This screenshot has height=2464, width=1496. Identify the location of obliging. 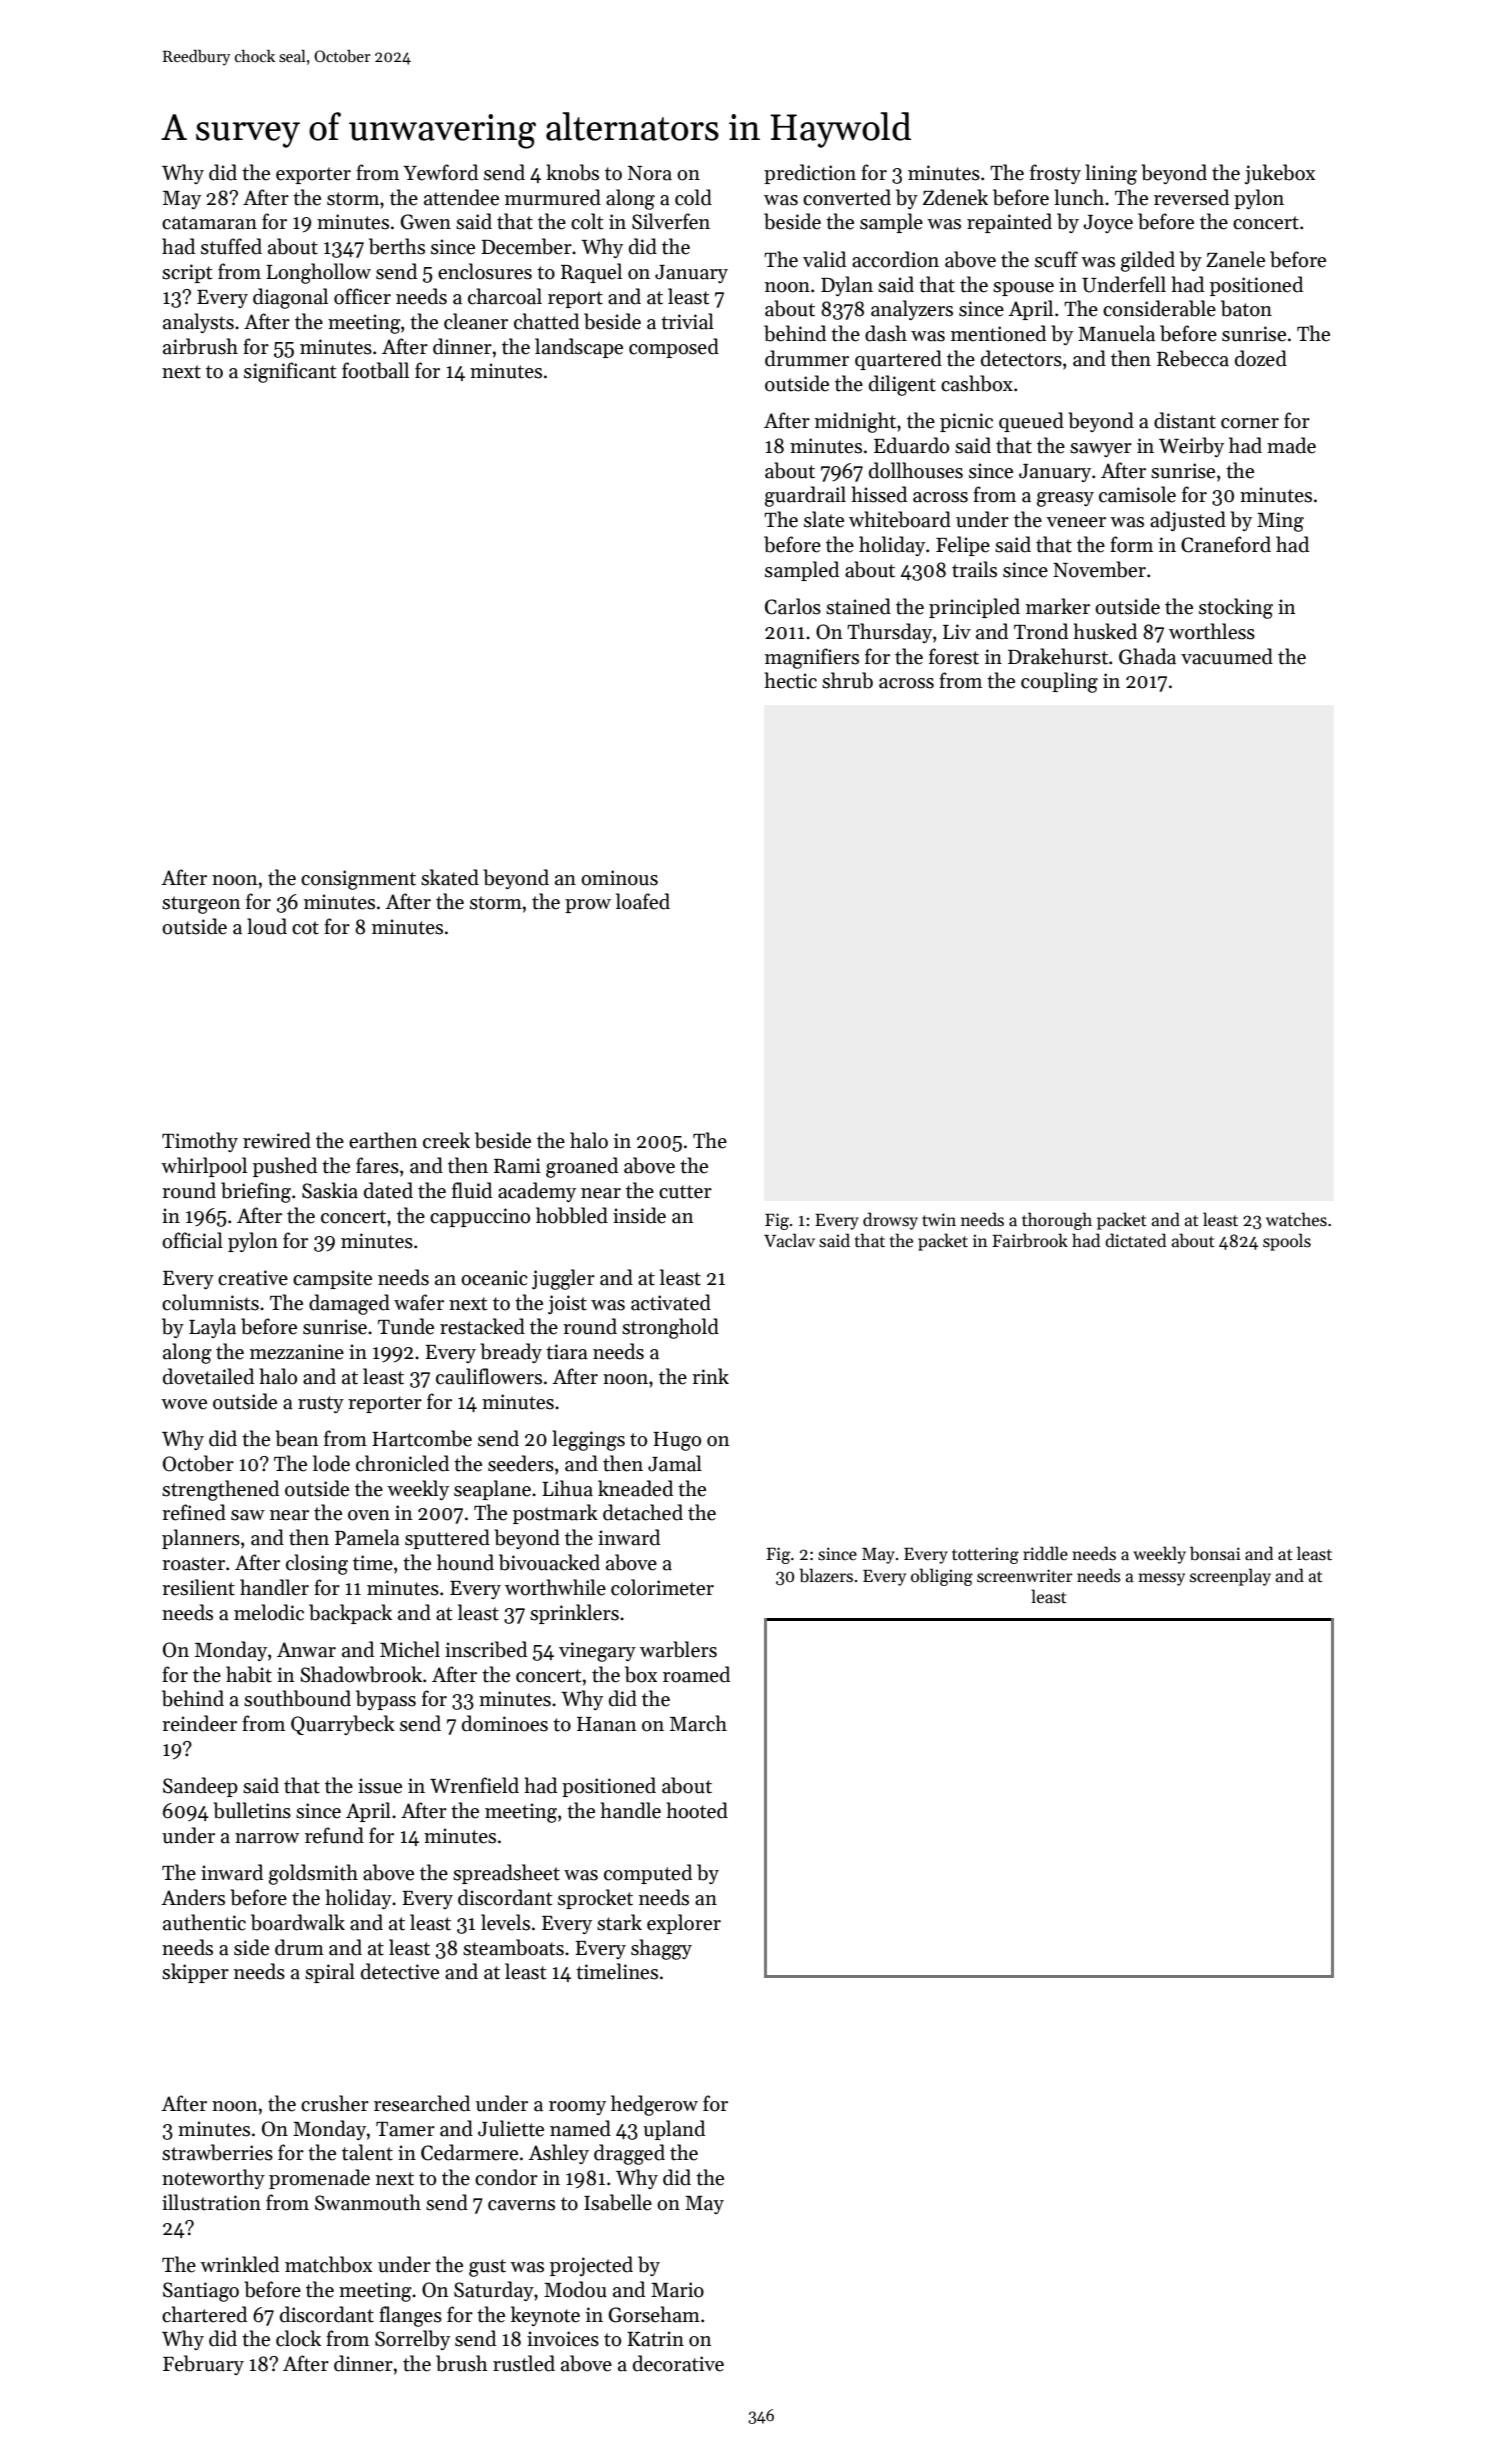
(942, 1577).
